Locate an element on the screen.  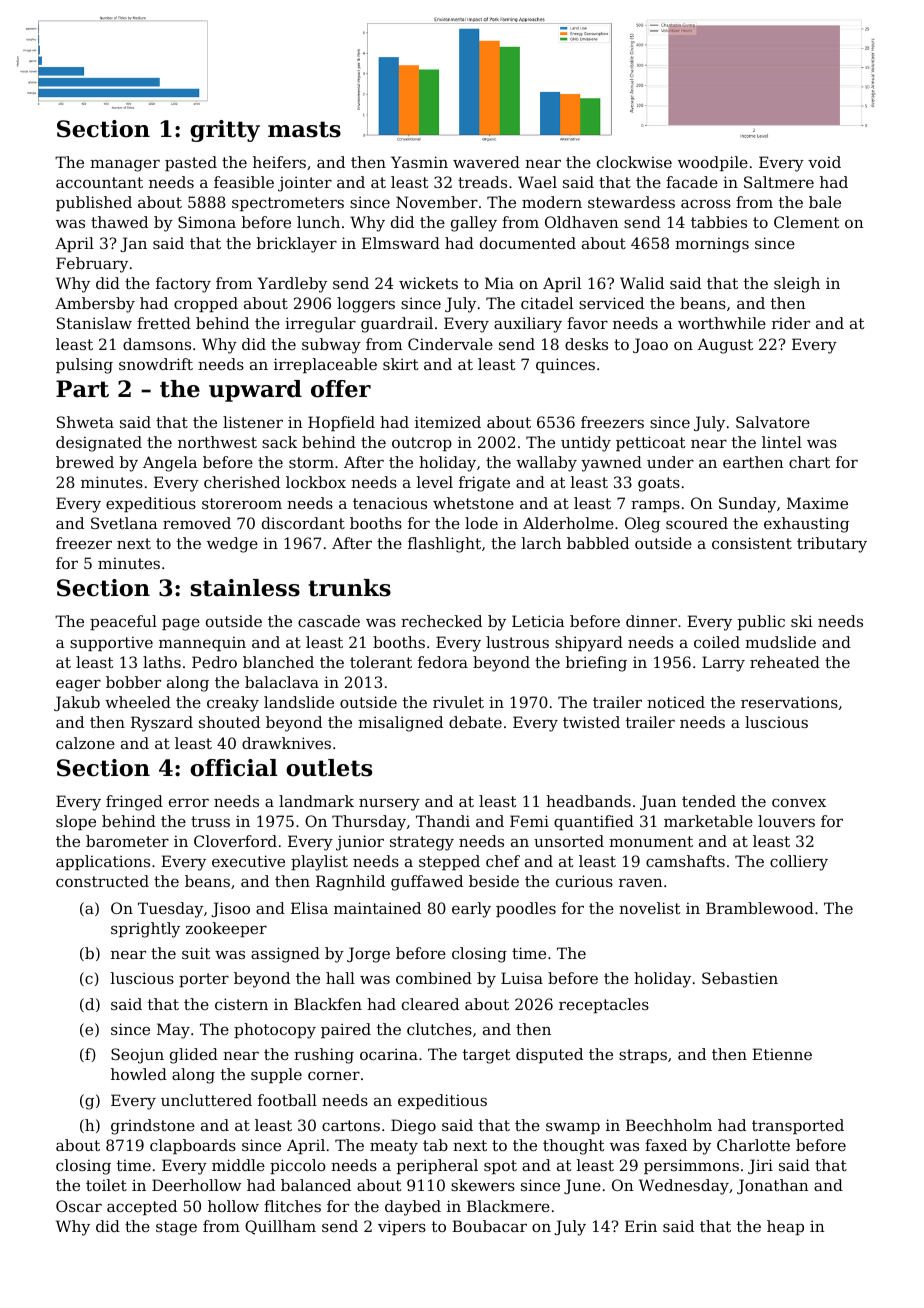
Yasmin is located at coordinates (419, 162).
